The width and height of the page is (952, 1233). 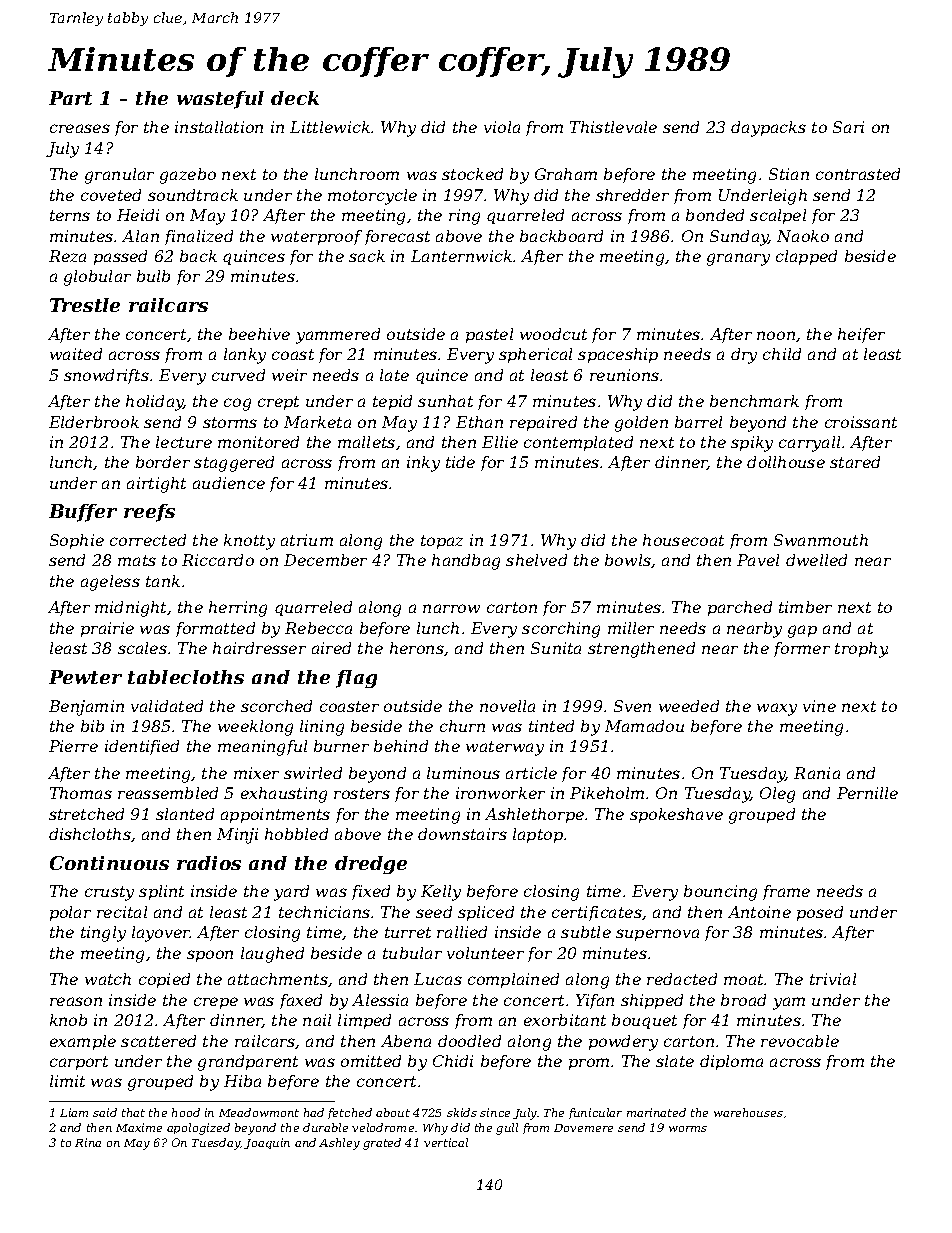 I want to click on attachments, so click(x=278, y=979).
